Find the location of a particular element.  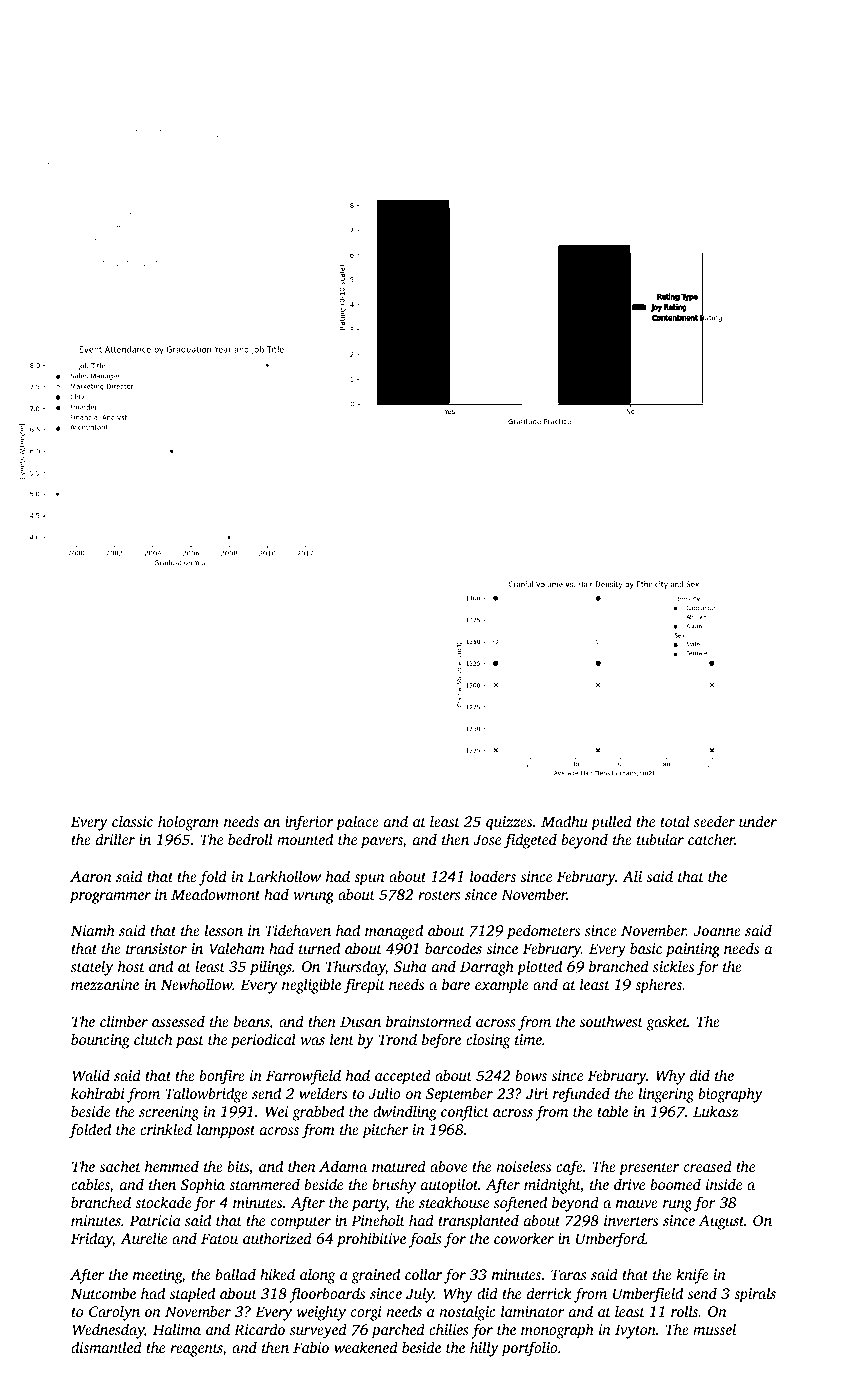

weakened is located at coordinates (366, 1347).
